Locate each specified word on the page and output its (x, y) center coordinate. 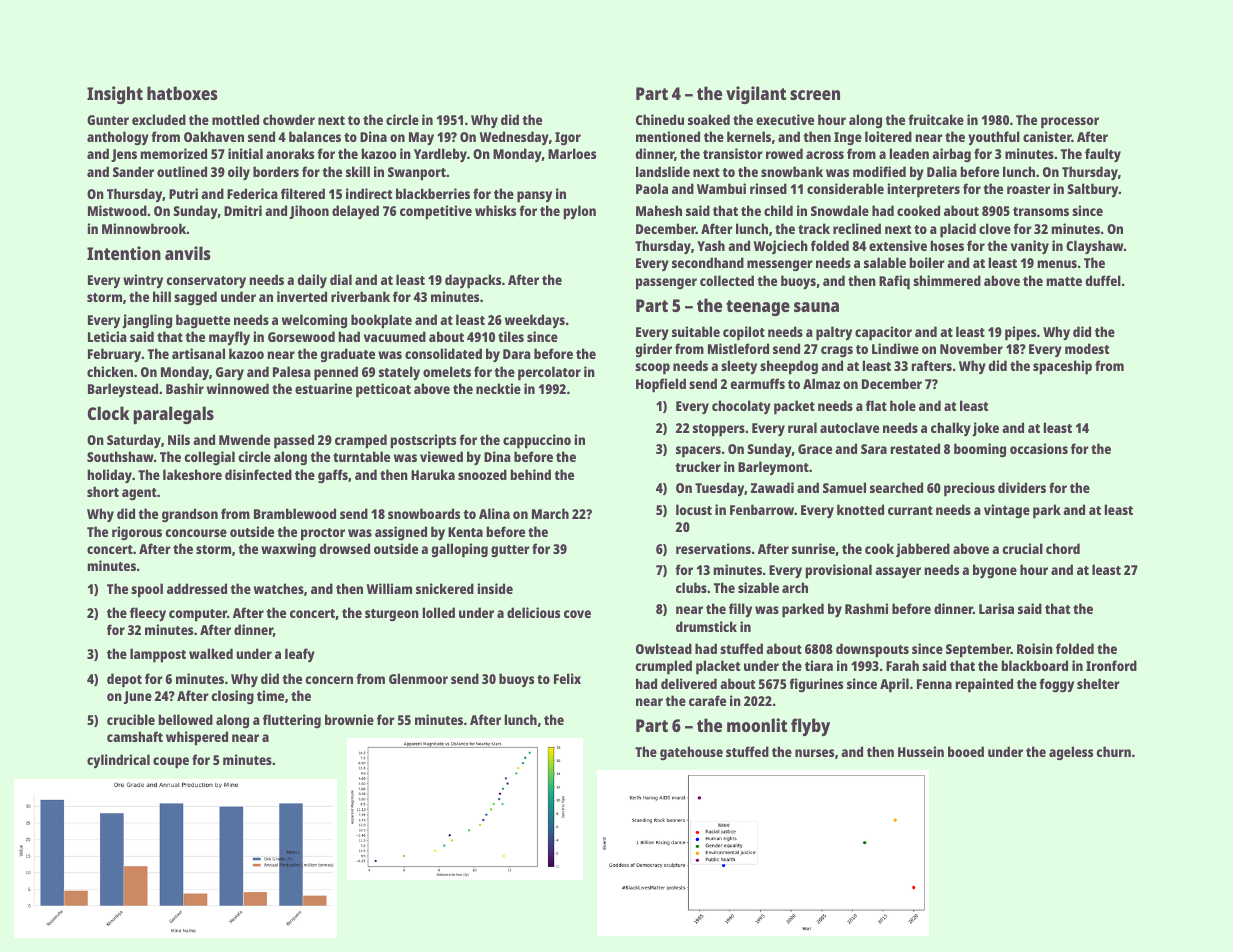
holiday (109, 476)
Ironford (1111, 665)
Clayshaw (1095, 247)
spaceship (1062, 367)
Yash (711, 245)
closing (232, 697)
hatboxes (182, 93)
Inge (848, 138)
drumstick (706, 626)
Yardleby (440, 155)
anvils (188, 253)
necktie (498, 388)
